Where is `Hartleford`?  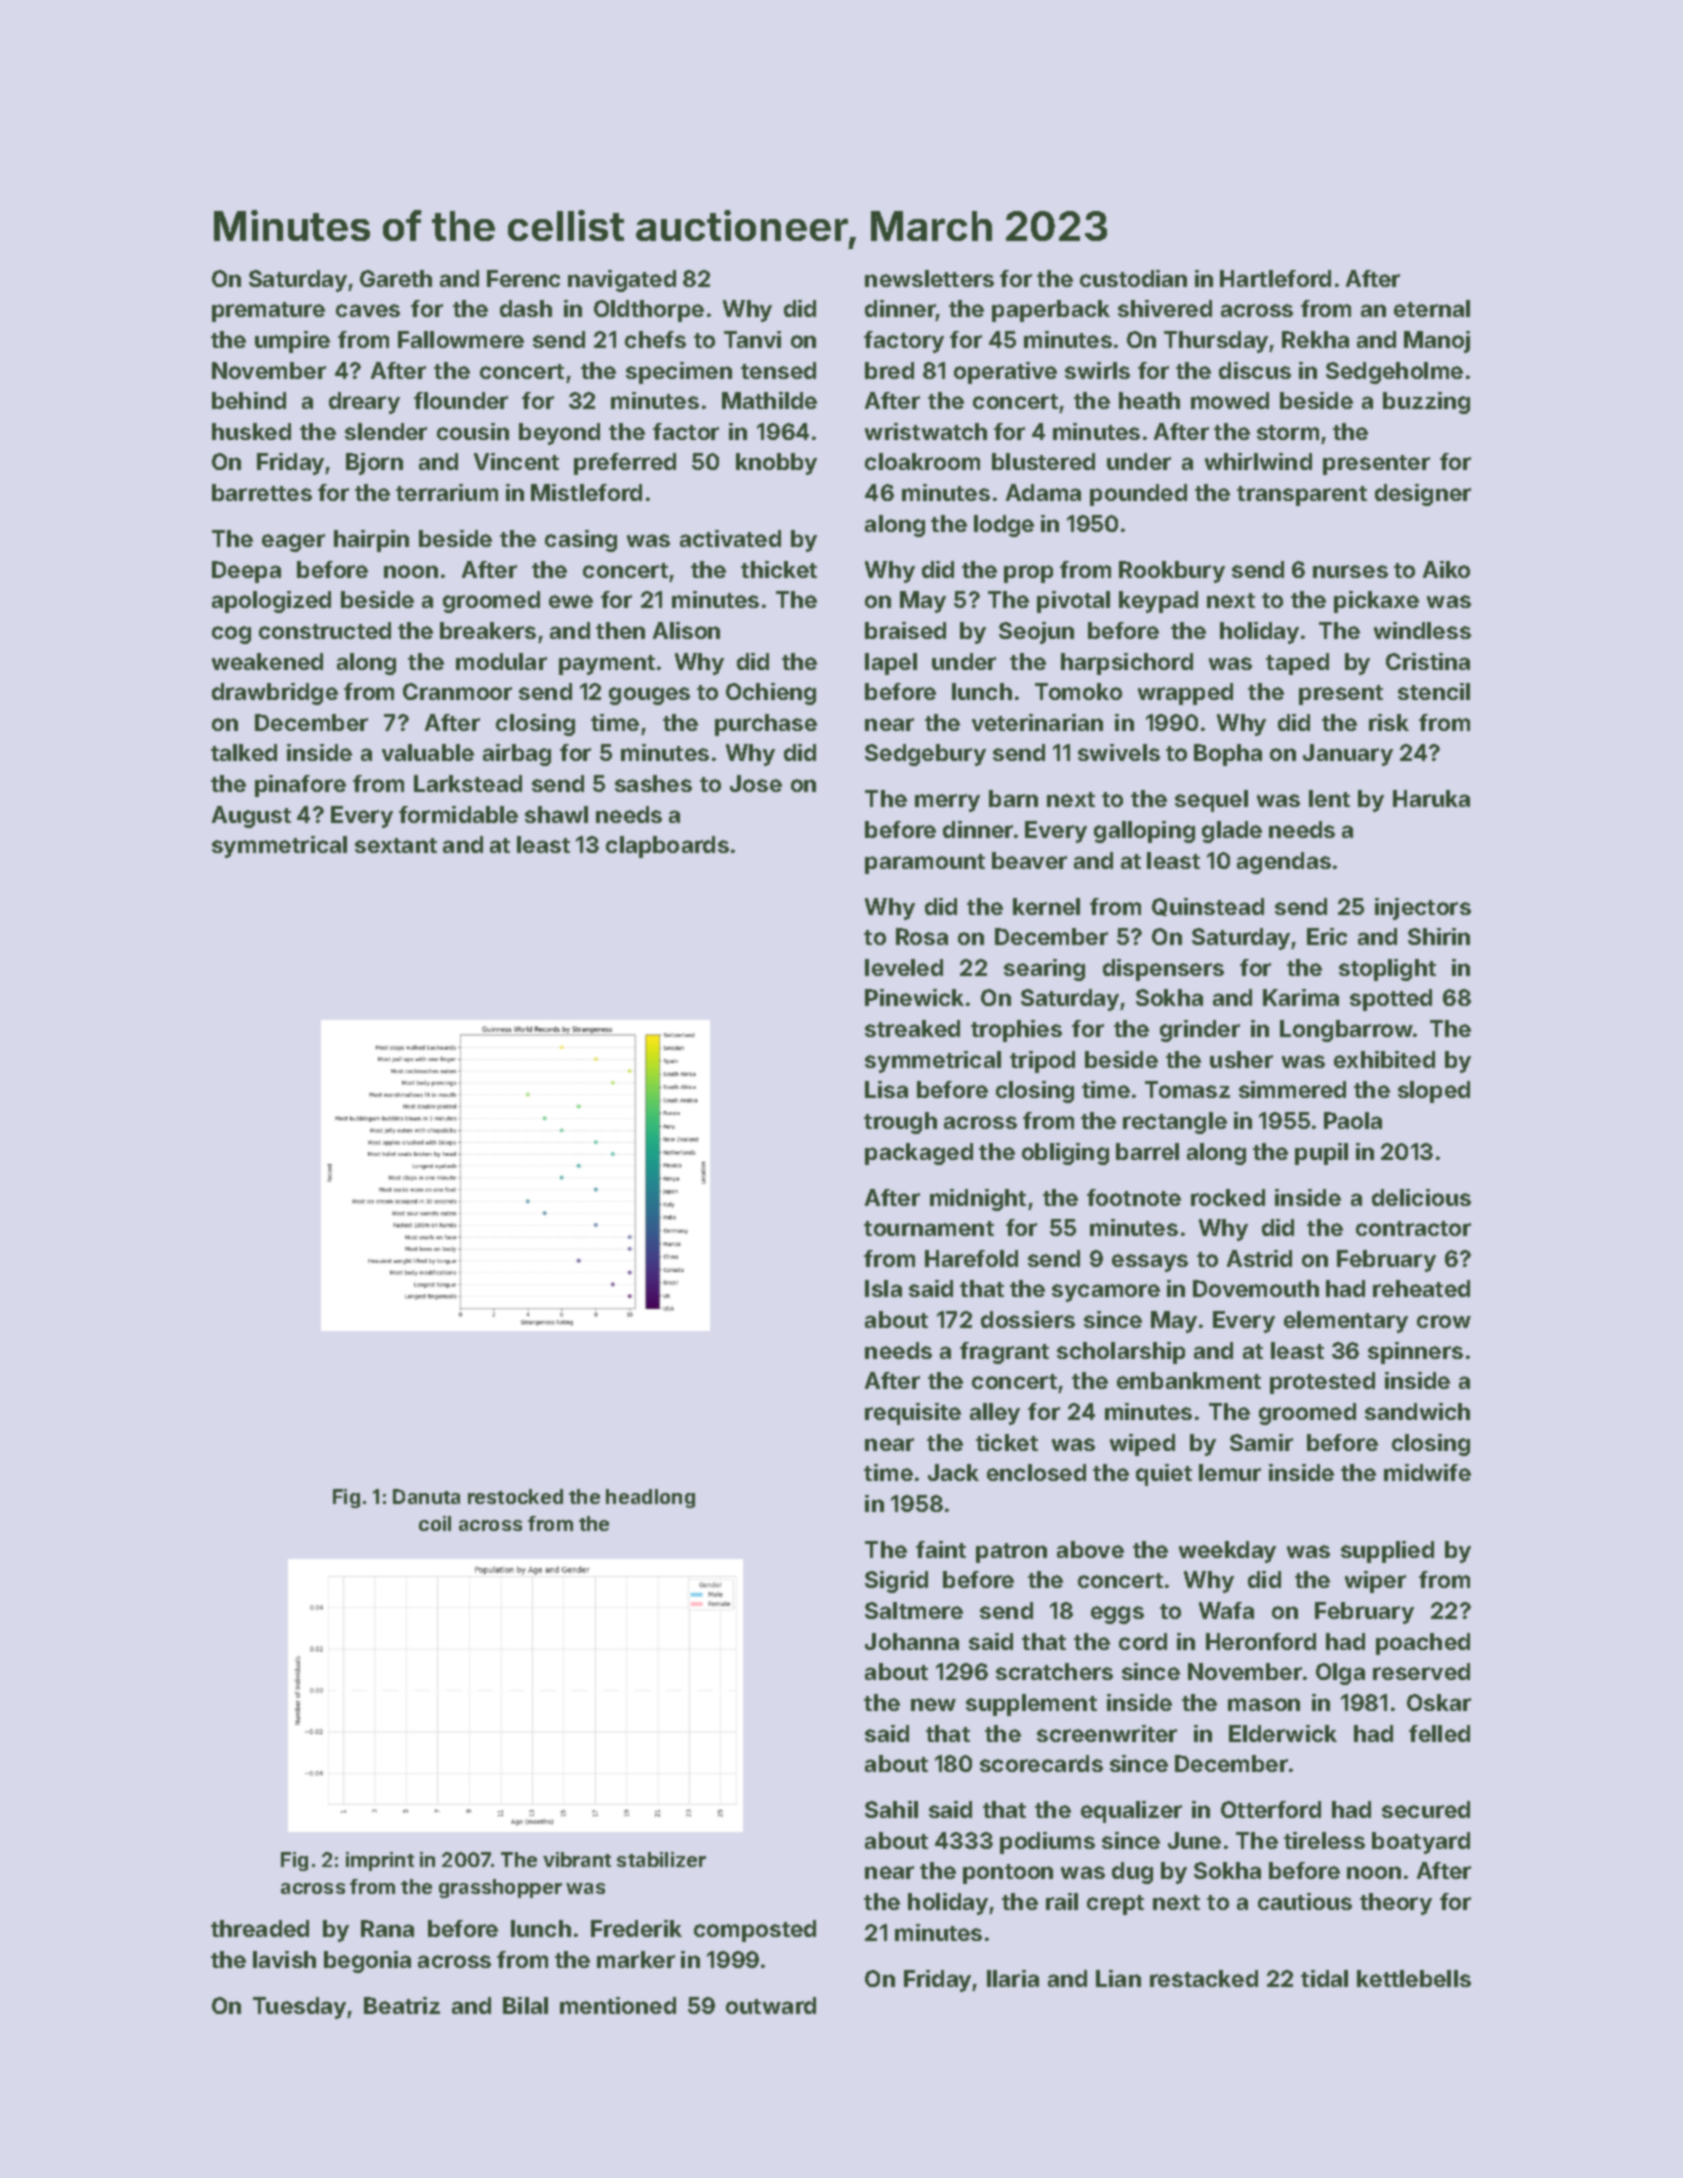
Hartleford is located at coordinates (1275, 278).
